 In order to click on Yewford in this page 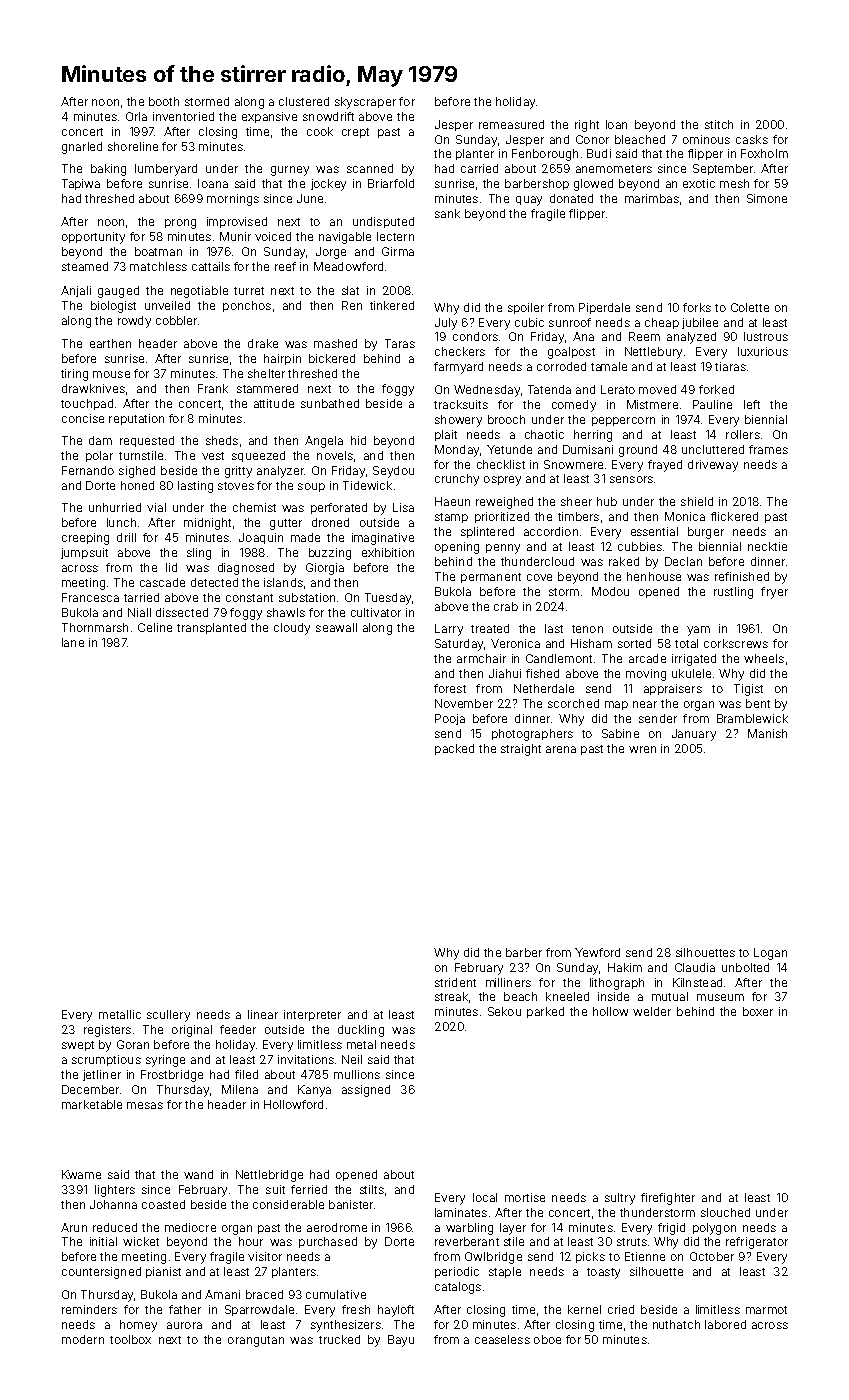, I will do `click(597, 952)`.
